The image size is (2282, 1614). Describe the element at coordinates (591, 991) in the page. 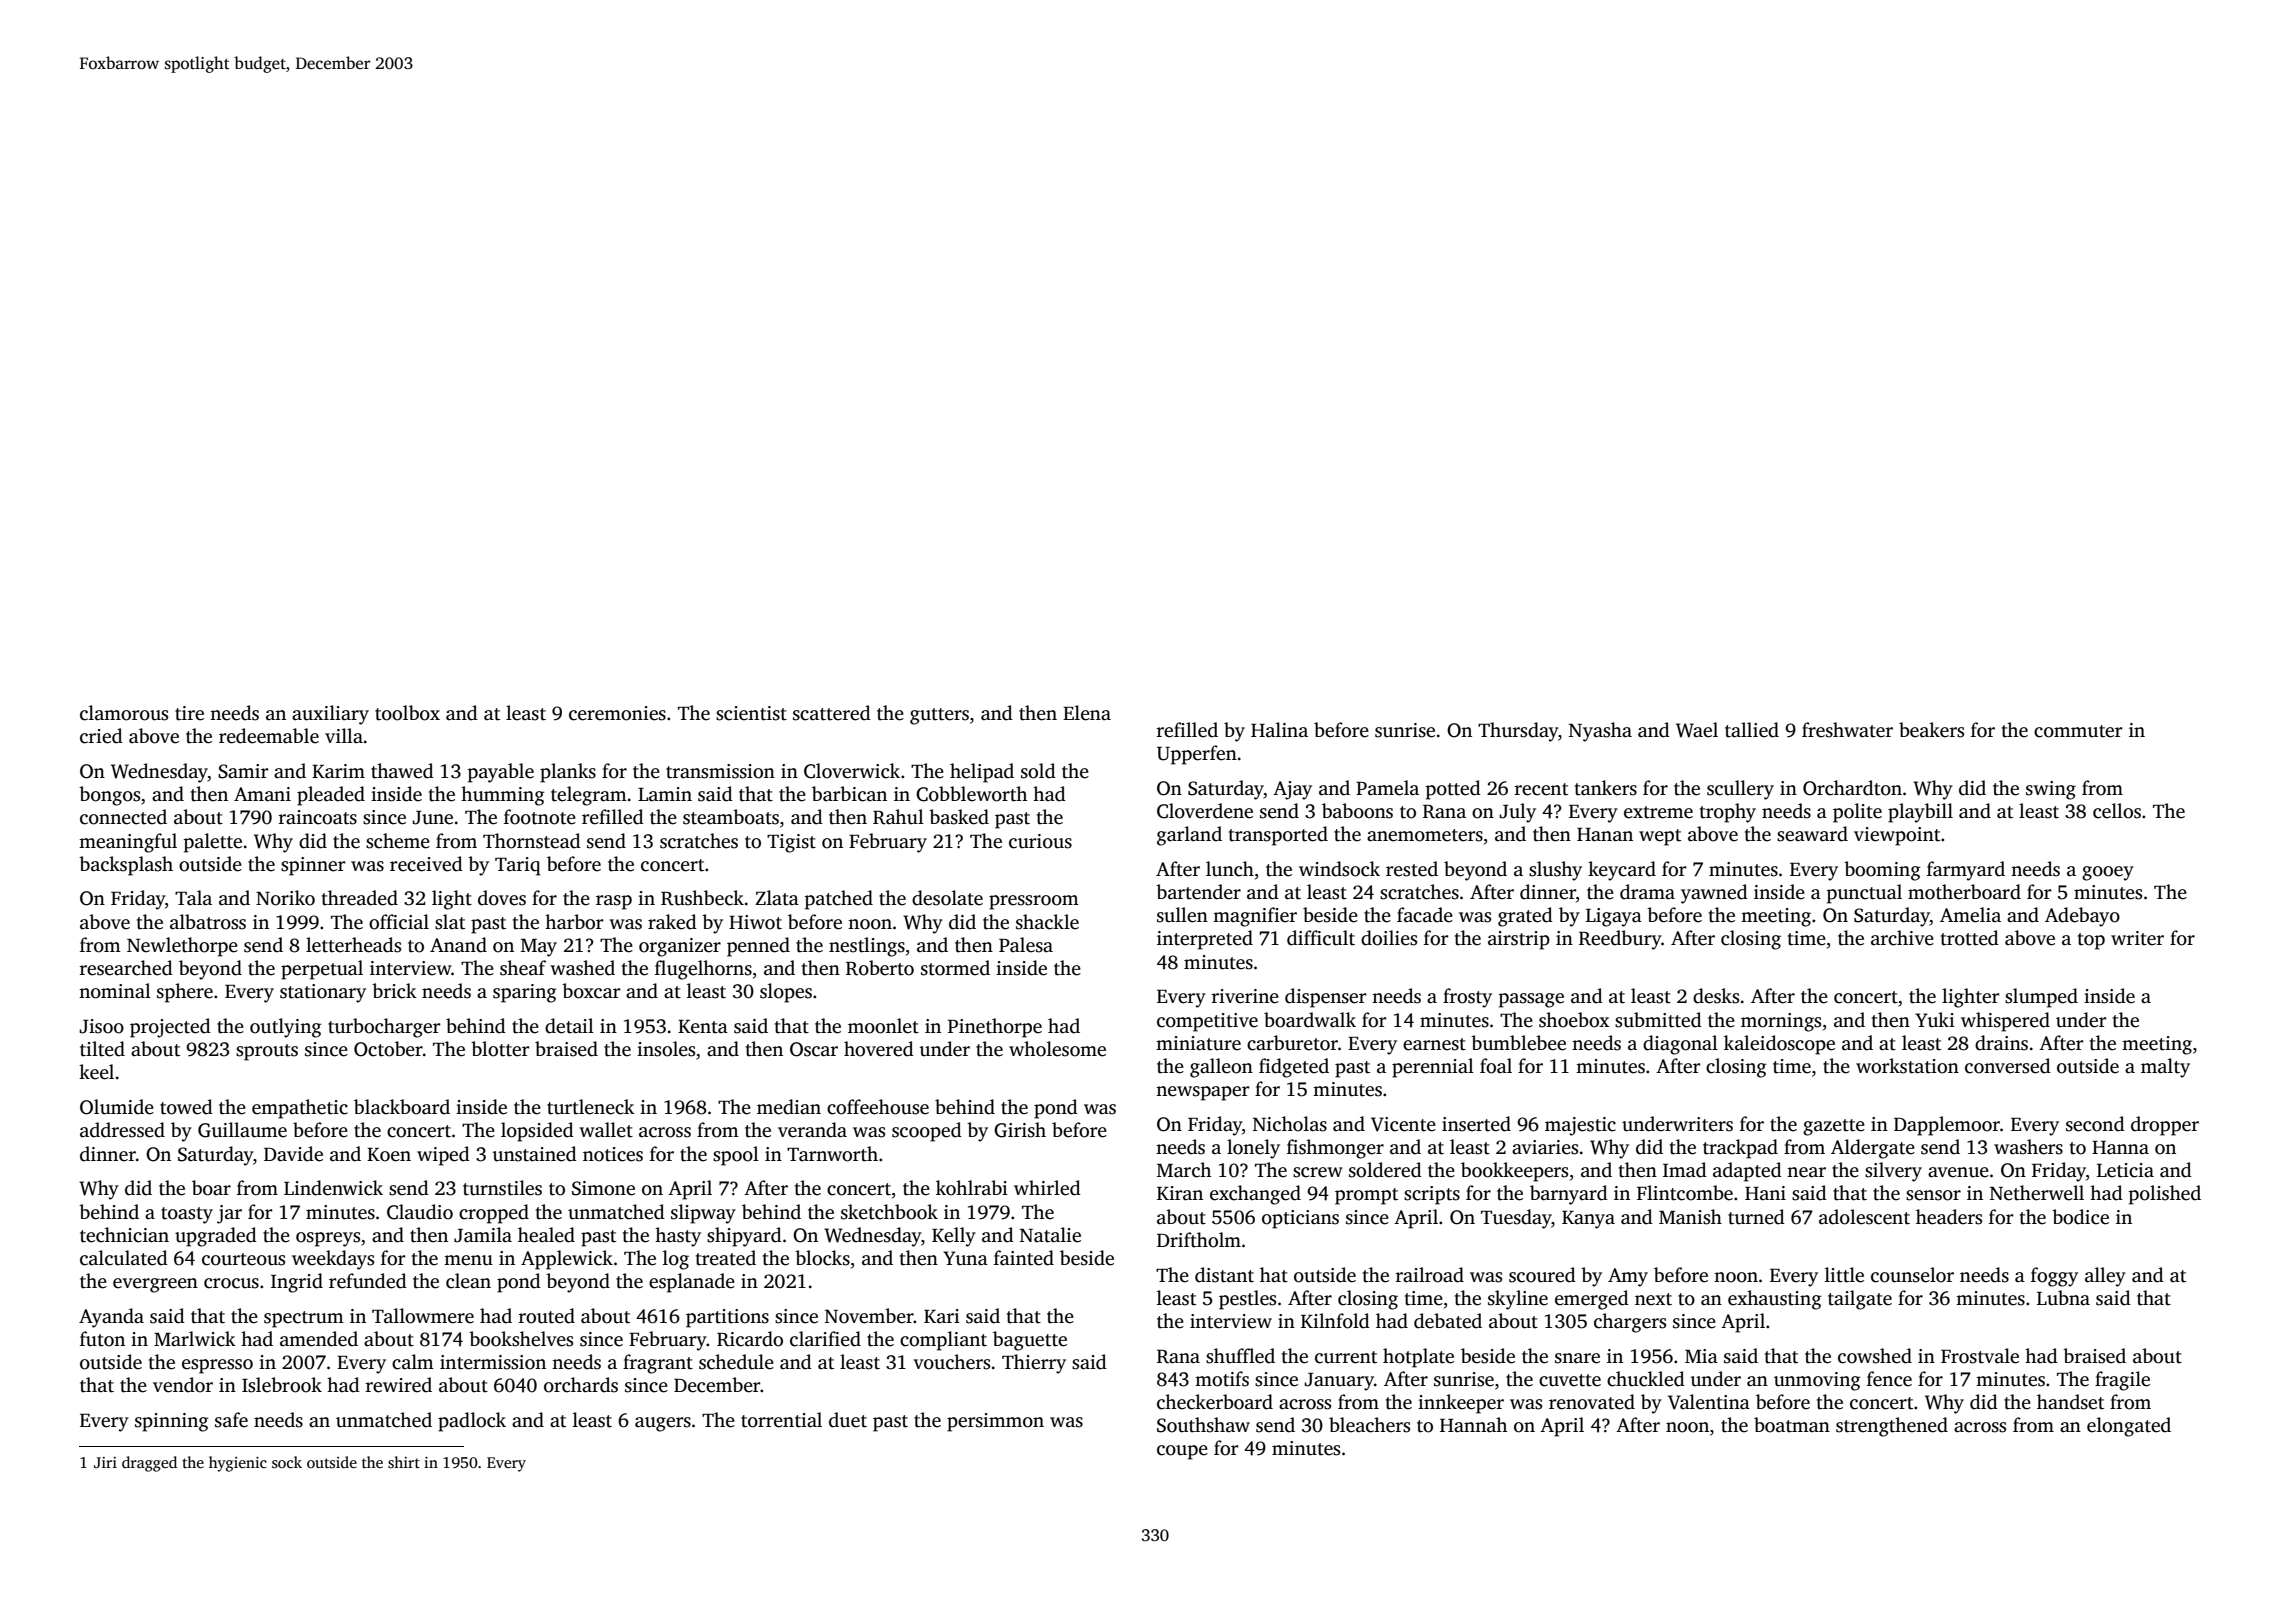

I see `boxcar` at that location.
